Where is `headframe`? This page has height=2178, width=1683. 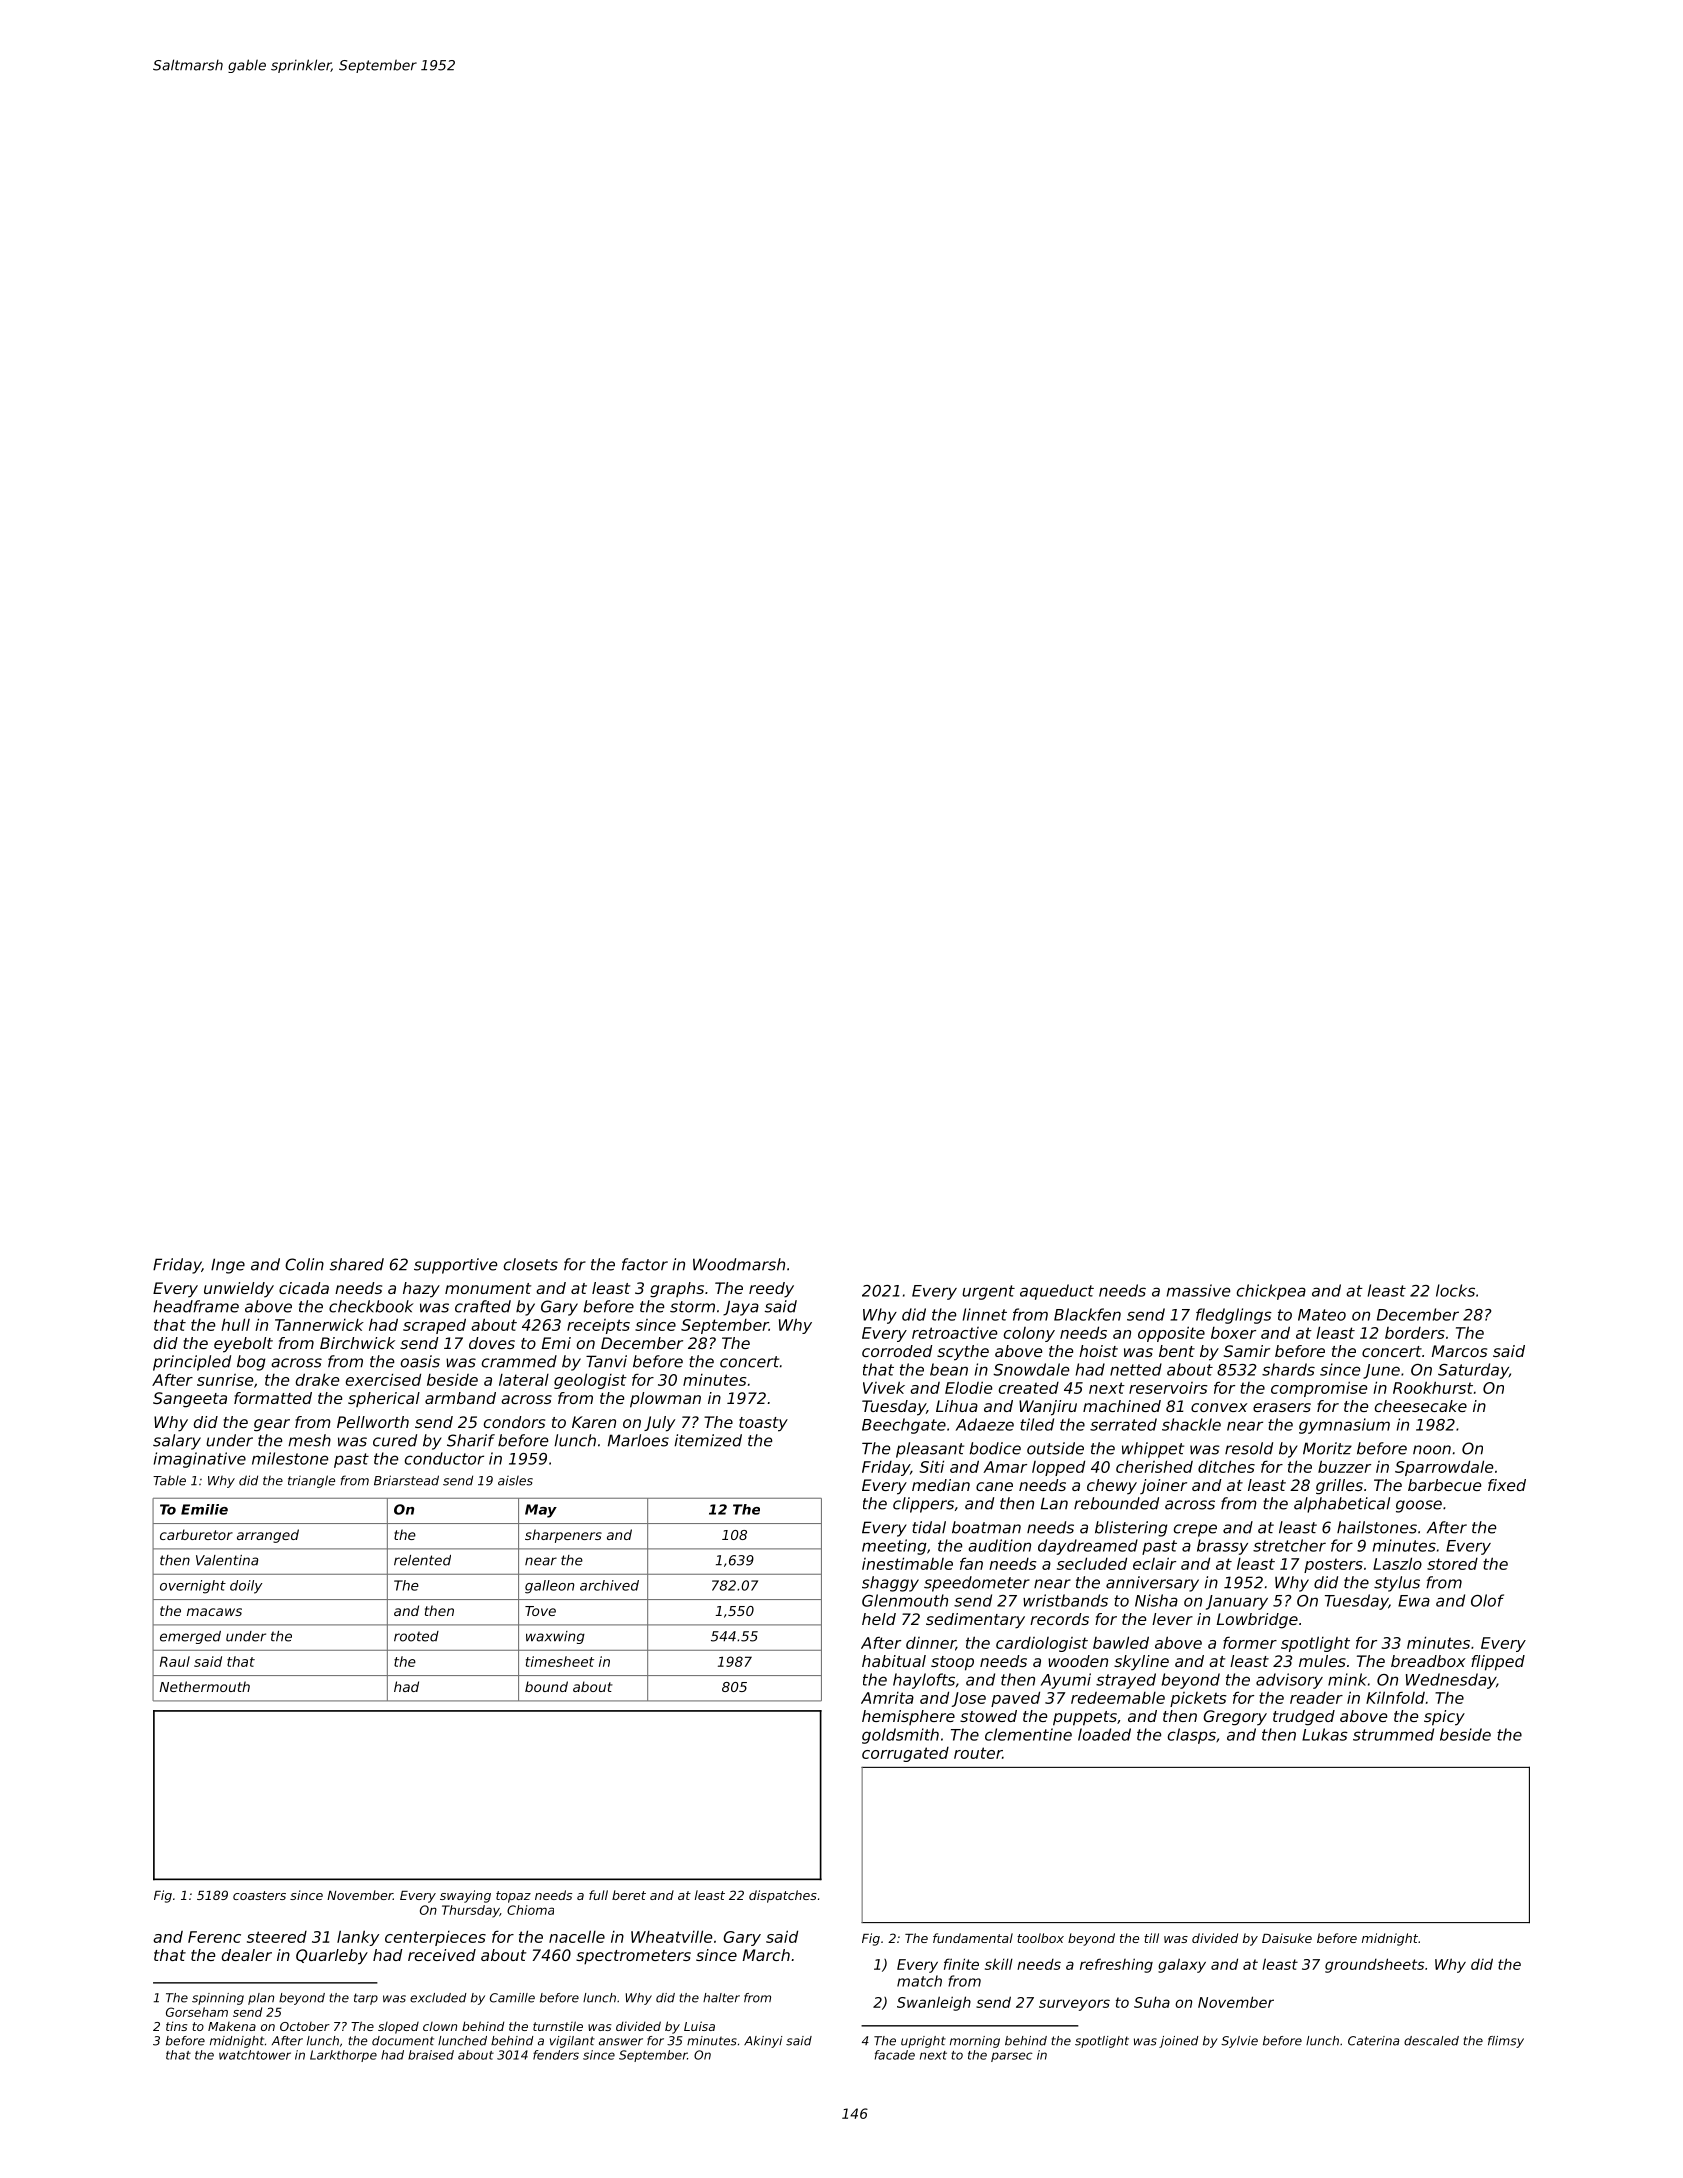 headframe is located at coordinates (196, 1306).
